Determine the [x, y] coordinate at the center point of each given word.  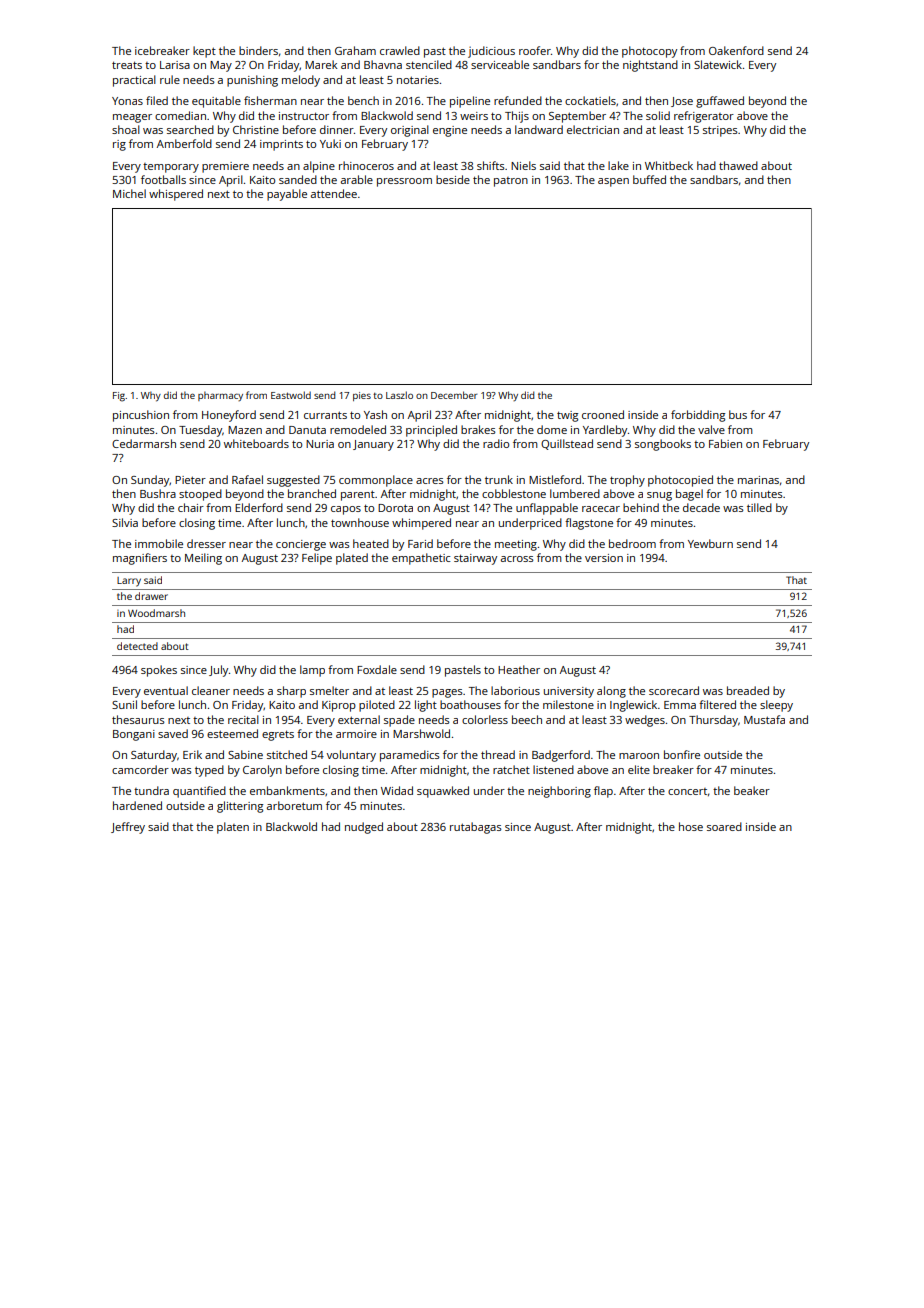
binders [258, 50]
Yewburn [710, 543]
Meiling [203, 559]
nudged [364, 828]
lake [618, 165]
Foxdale [377, 669]
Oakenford [736, 50]
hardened [137, 805]
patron [511, 182]
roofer [535, 50]
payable [287, 195]
